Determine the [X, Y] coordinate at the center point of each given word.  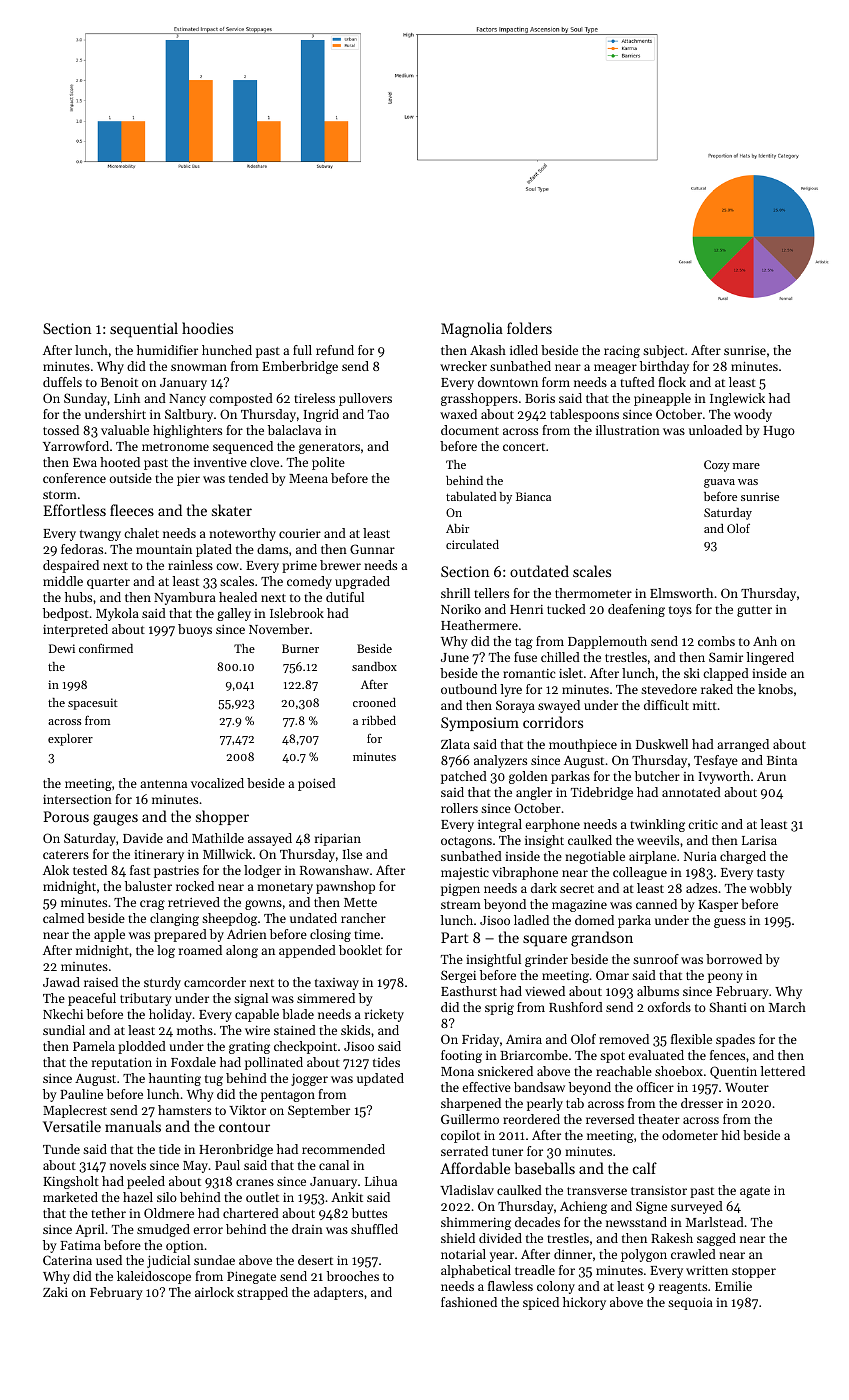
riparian [338, 840]
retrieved [194, 902]
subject [663, 351]
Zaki [55, 1292]
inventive [220, 462]
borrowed [734, 959]
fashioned [469, 1302]
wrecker [463, 366]
